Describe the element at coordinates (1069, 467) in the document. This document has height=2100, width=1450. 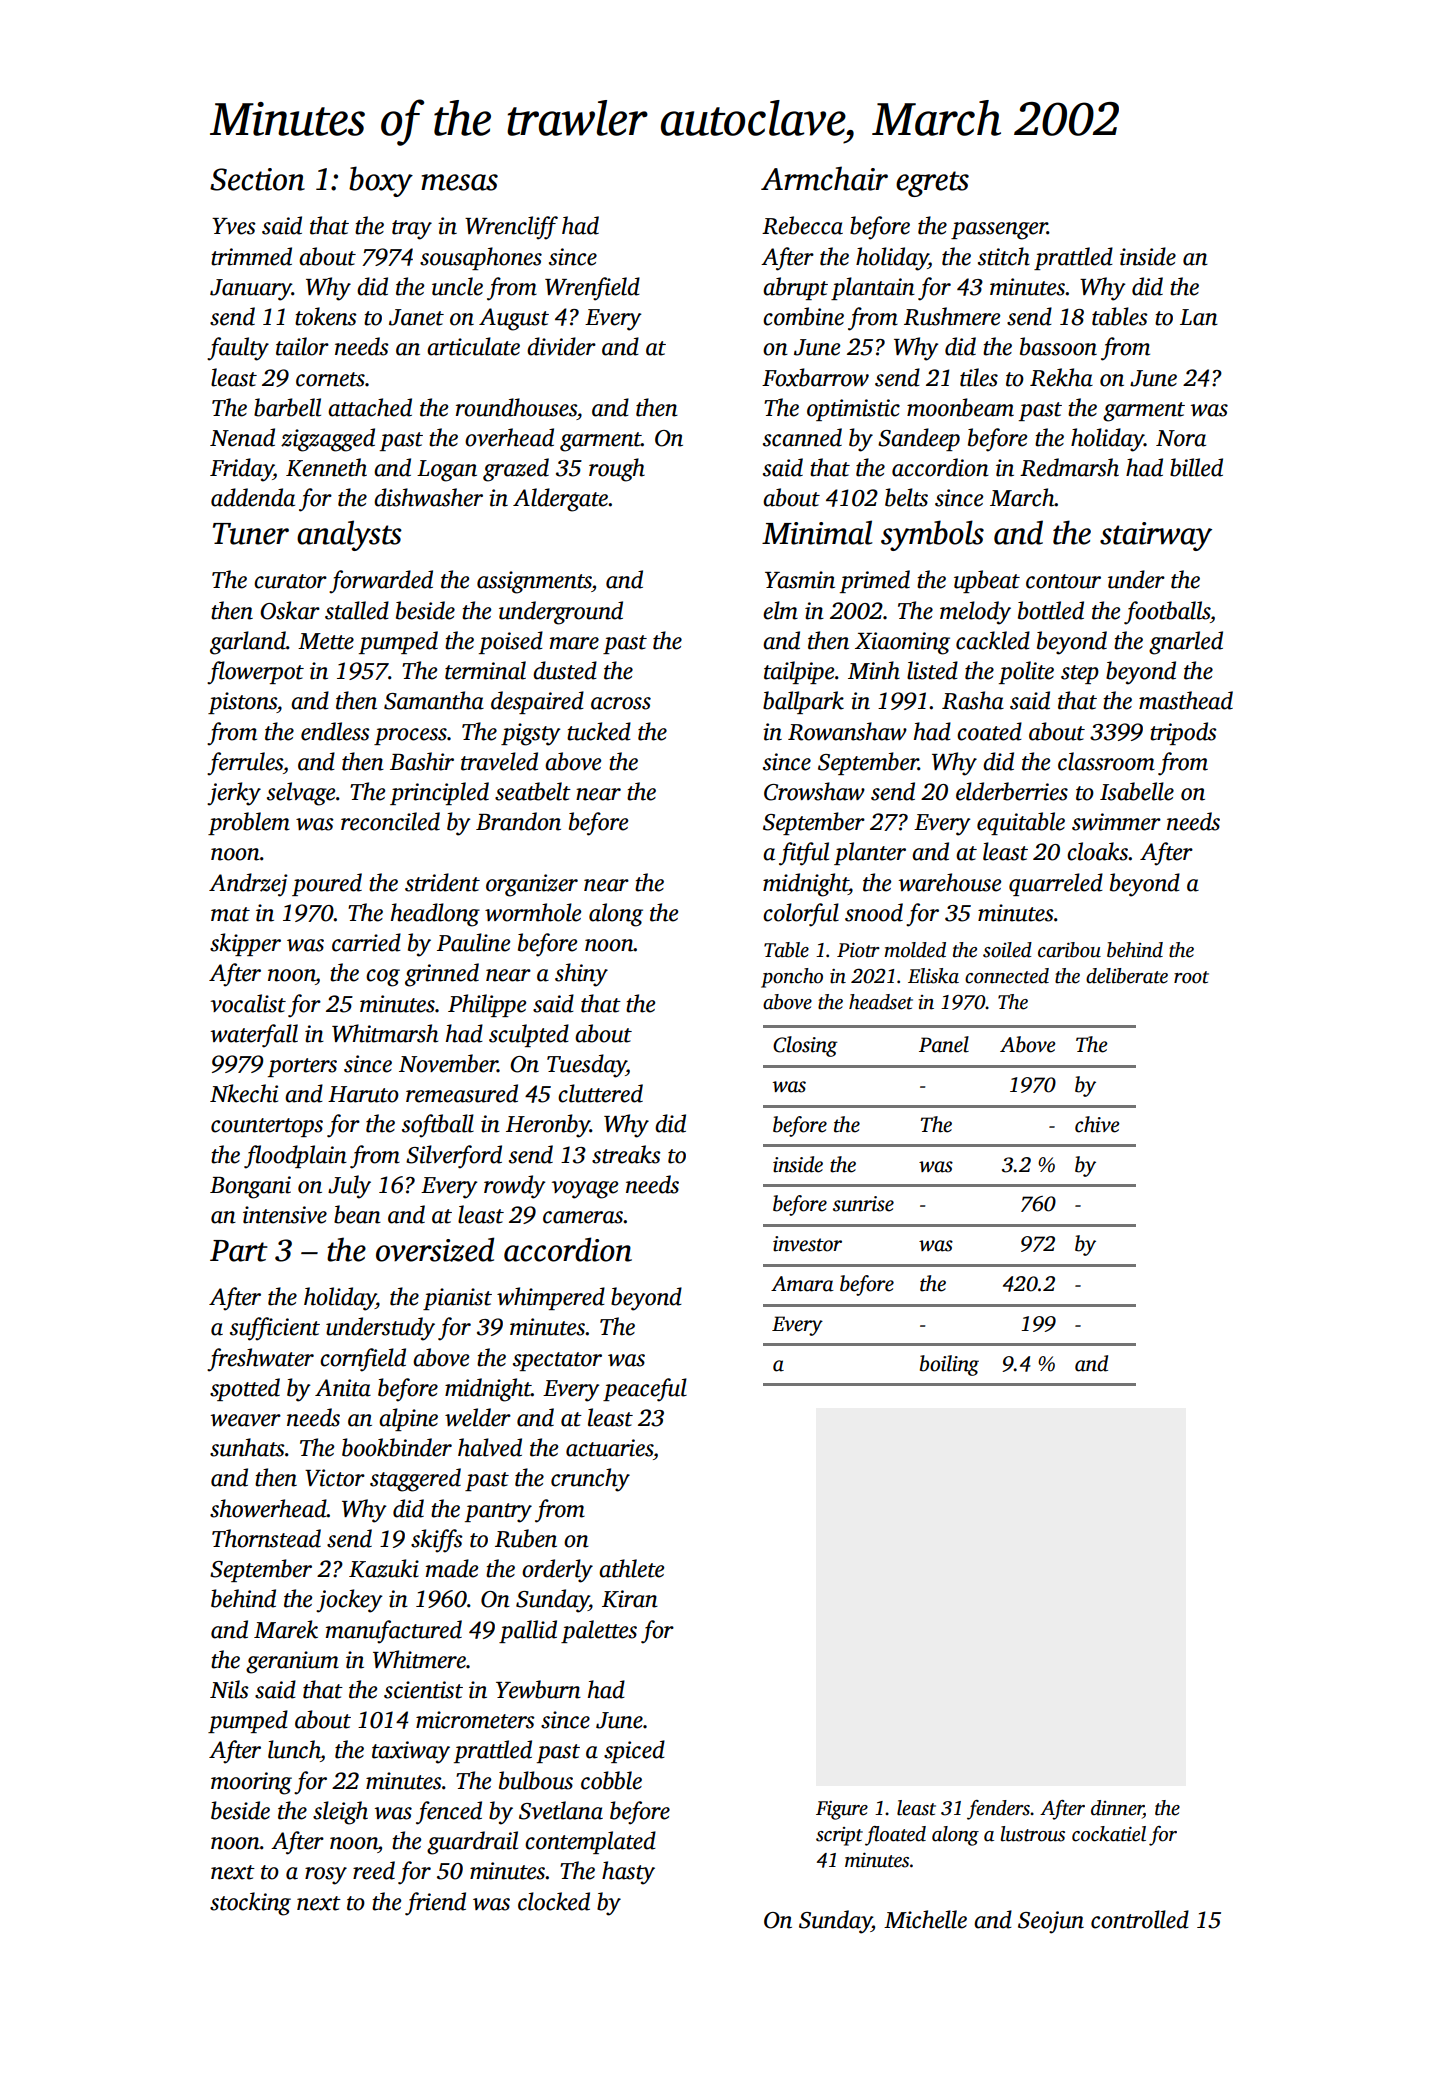
I see `Redmarsh` at that location.
